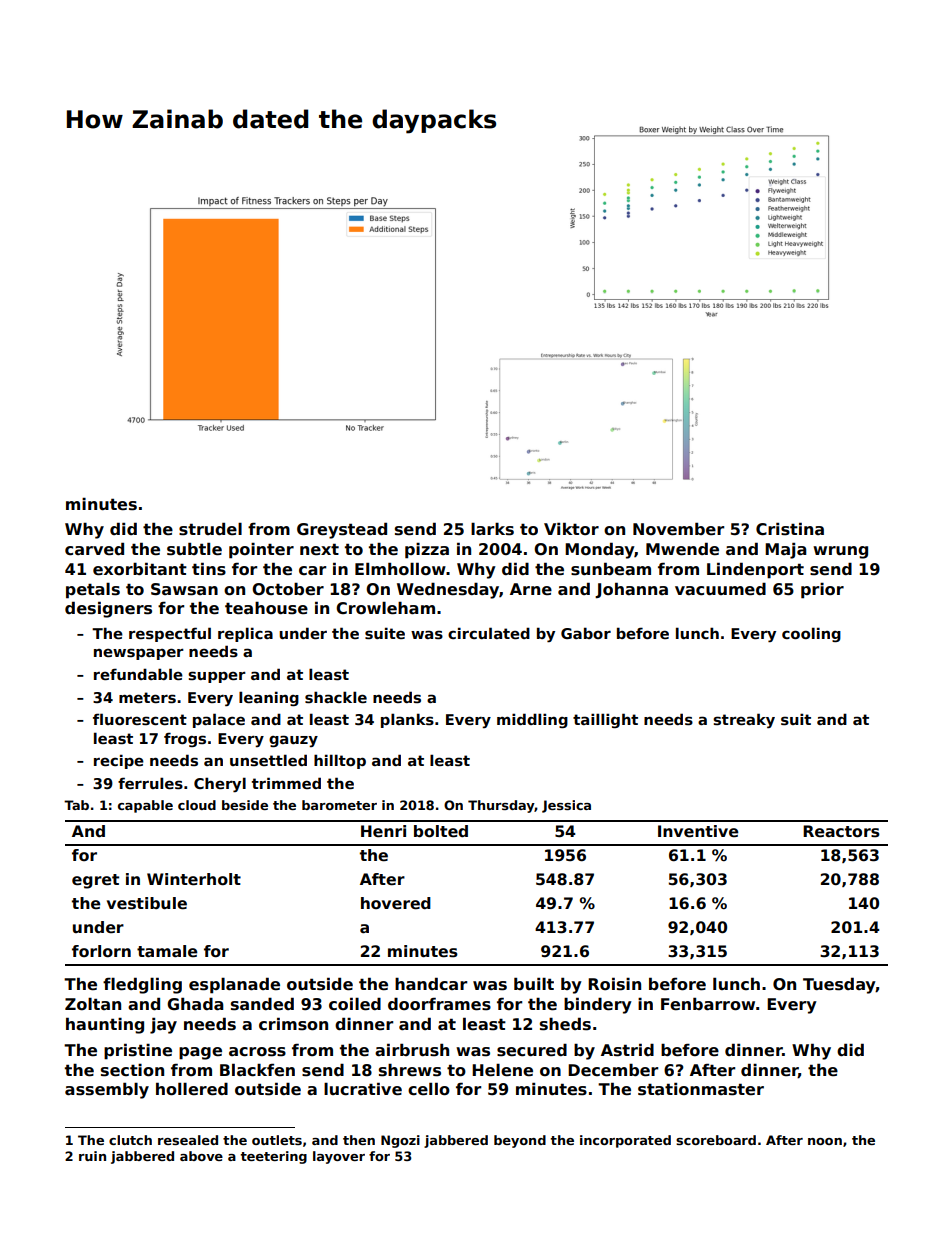 This document has height=1233, width=952. Describe the element at coordinates (119, 761) in the document. I see `recipe` at that location.
